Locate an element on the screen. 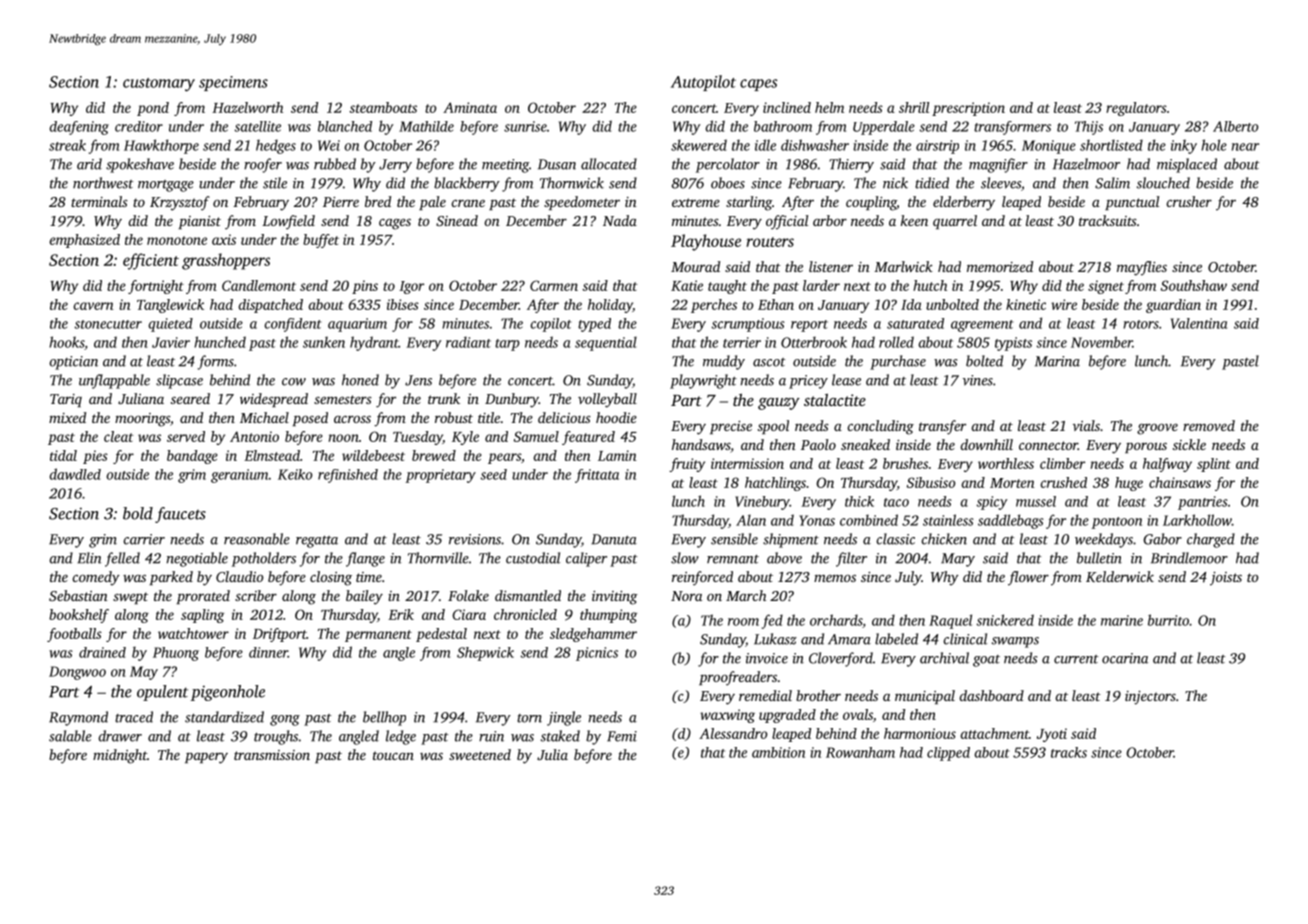 The height and width of the screenshot is (924, 1308). vines is located at coordinates (978, 380).
